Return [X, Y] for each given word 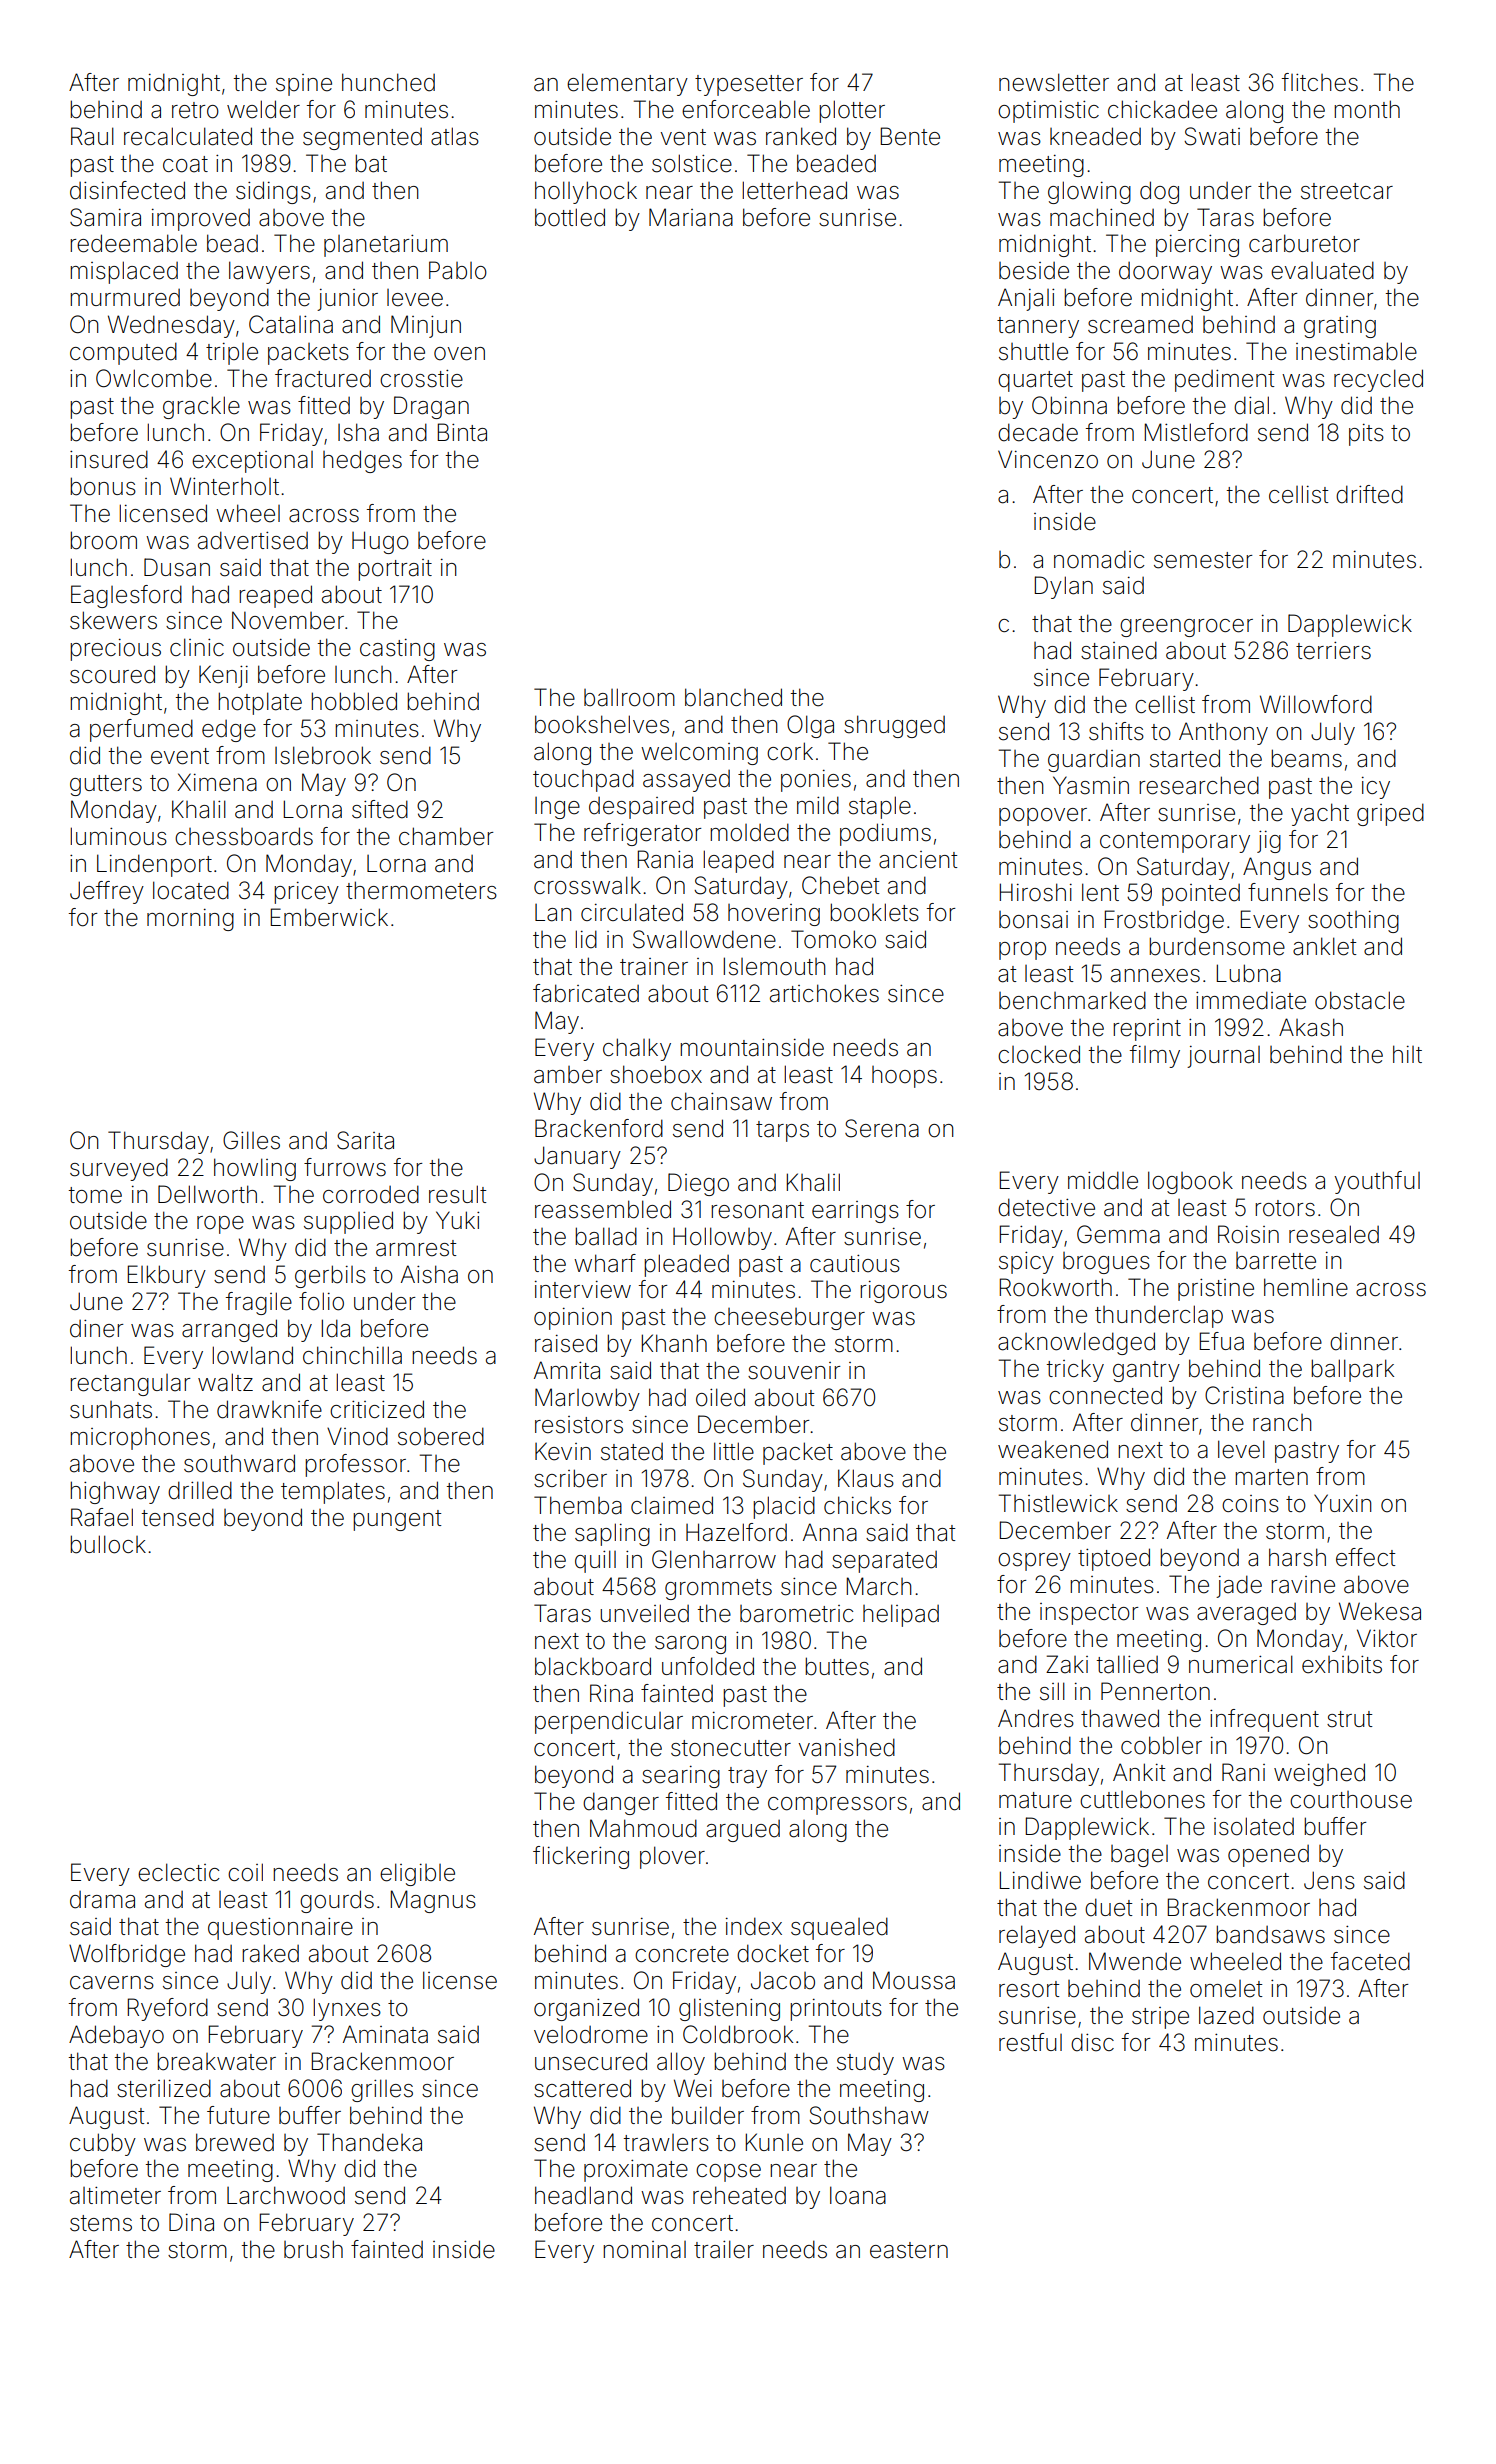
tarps [782, 1131]
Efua [1221, 1341]
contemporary [1175, 842]
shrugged [894, 726]
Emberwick [329, 917]
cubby [103, 2144]
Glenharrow [714, 1559]
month [1367, 109]
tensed [178, 1517]
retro [195, 110]
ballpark [1352, 1370]
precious [115, 650]
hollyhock [586, 192]
